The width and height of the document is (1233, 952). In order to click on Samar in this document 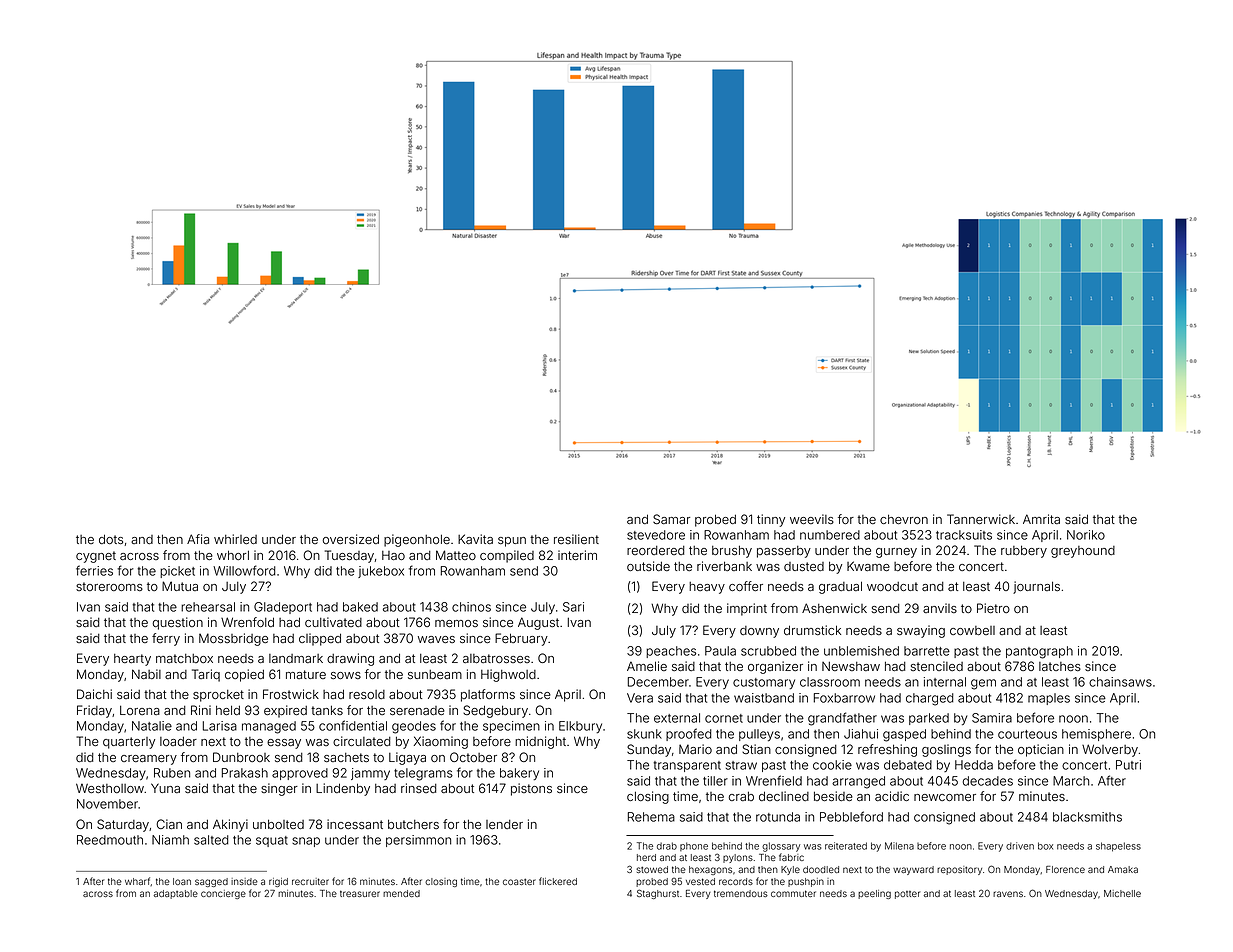, I will do `click(671, 519)`.
